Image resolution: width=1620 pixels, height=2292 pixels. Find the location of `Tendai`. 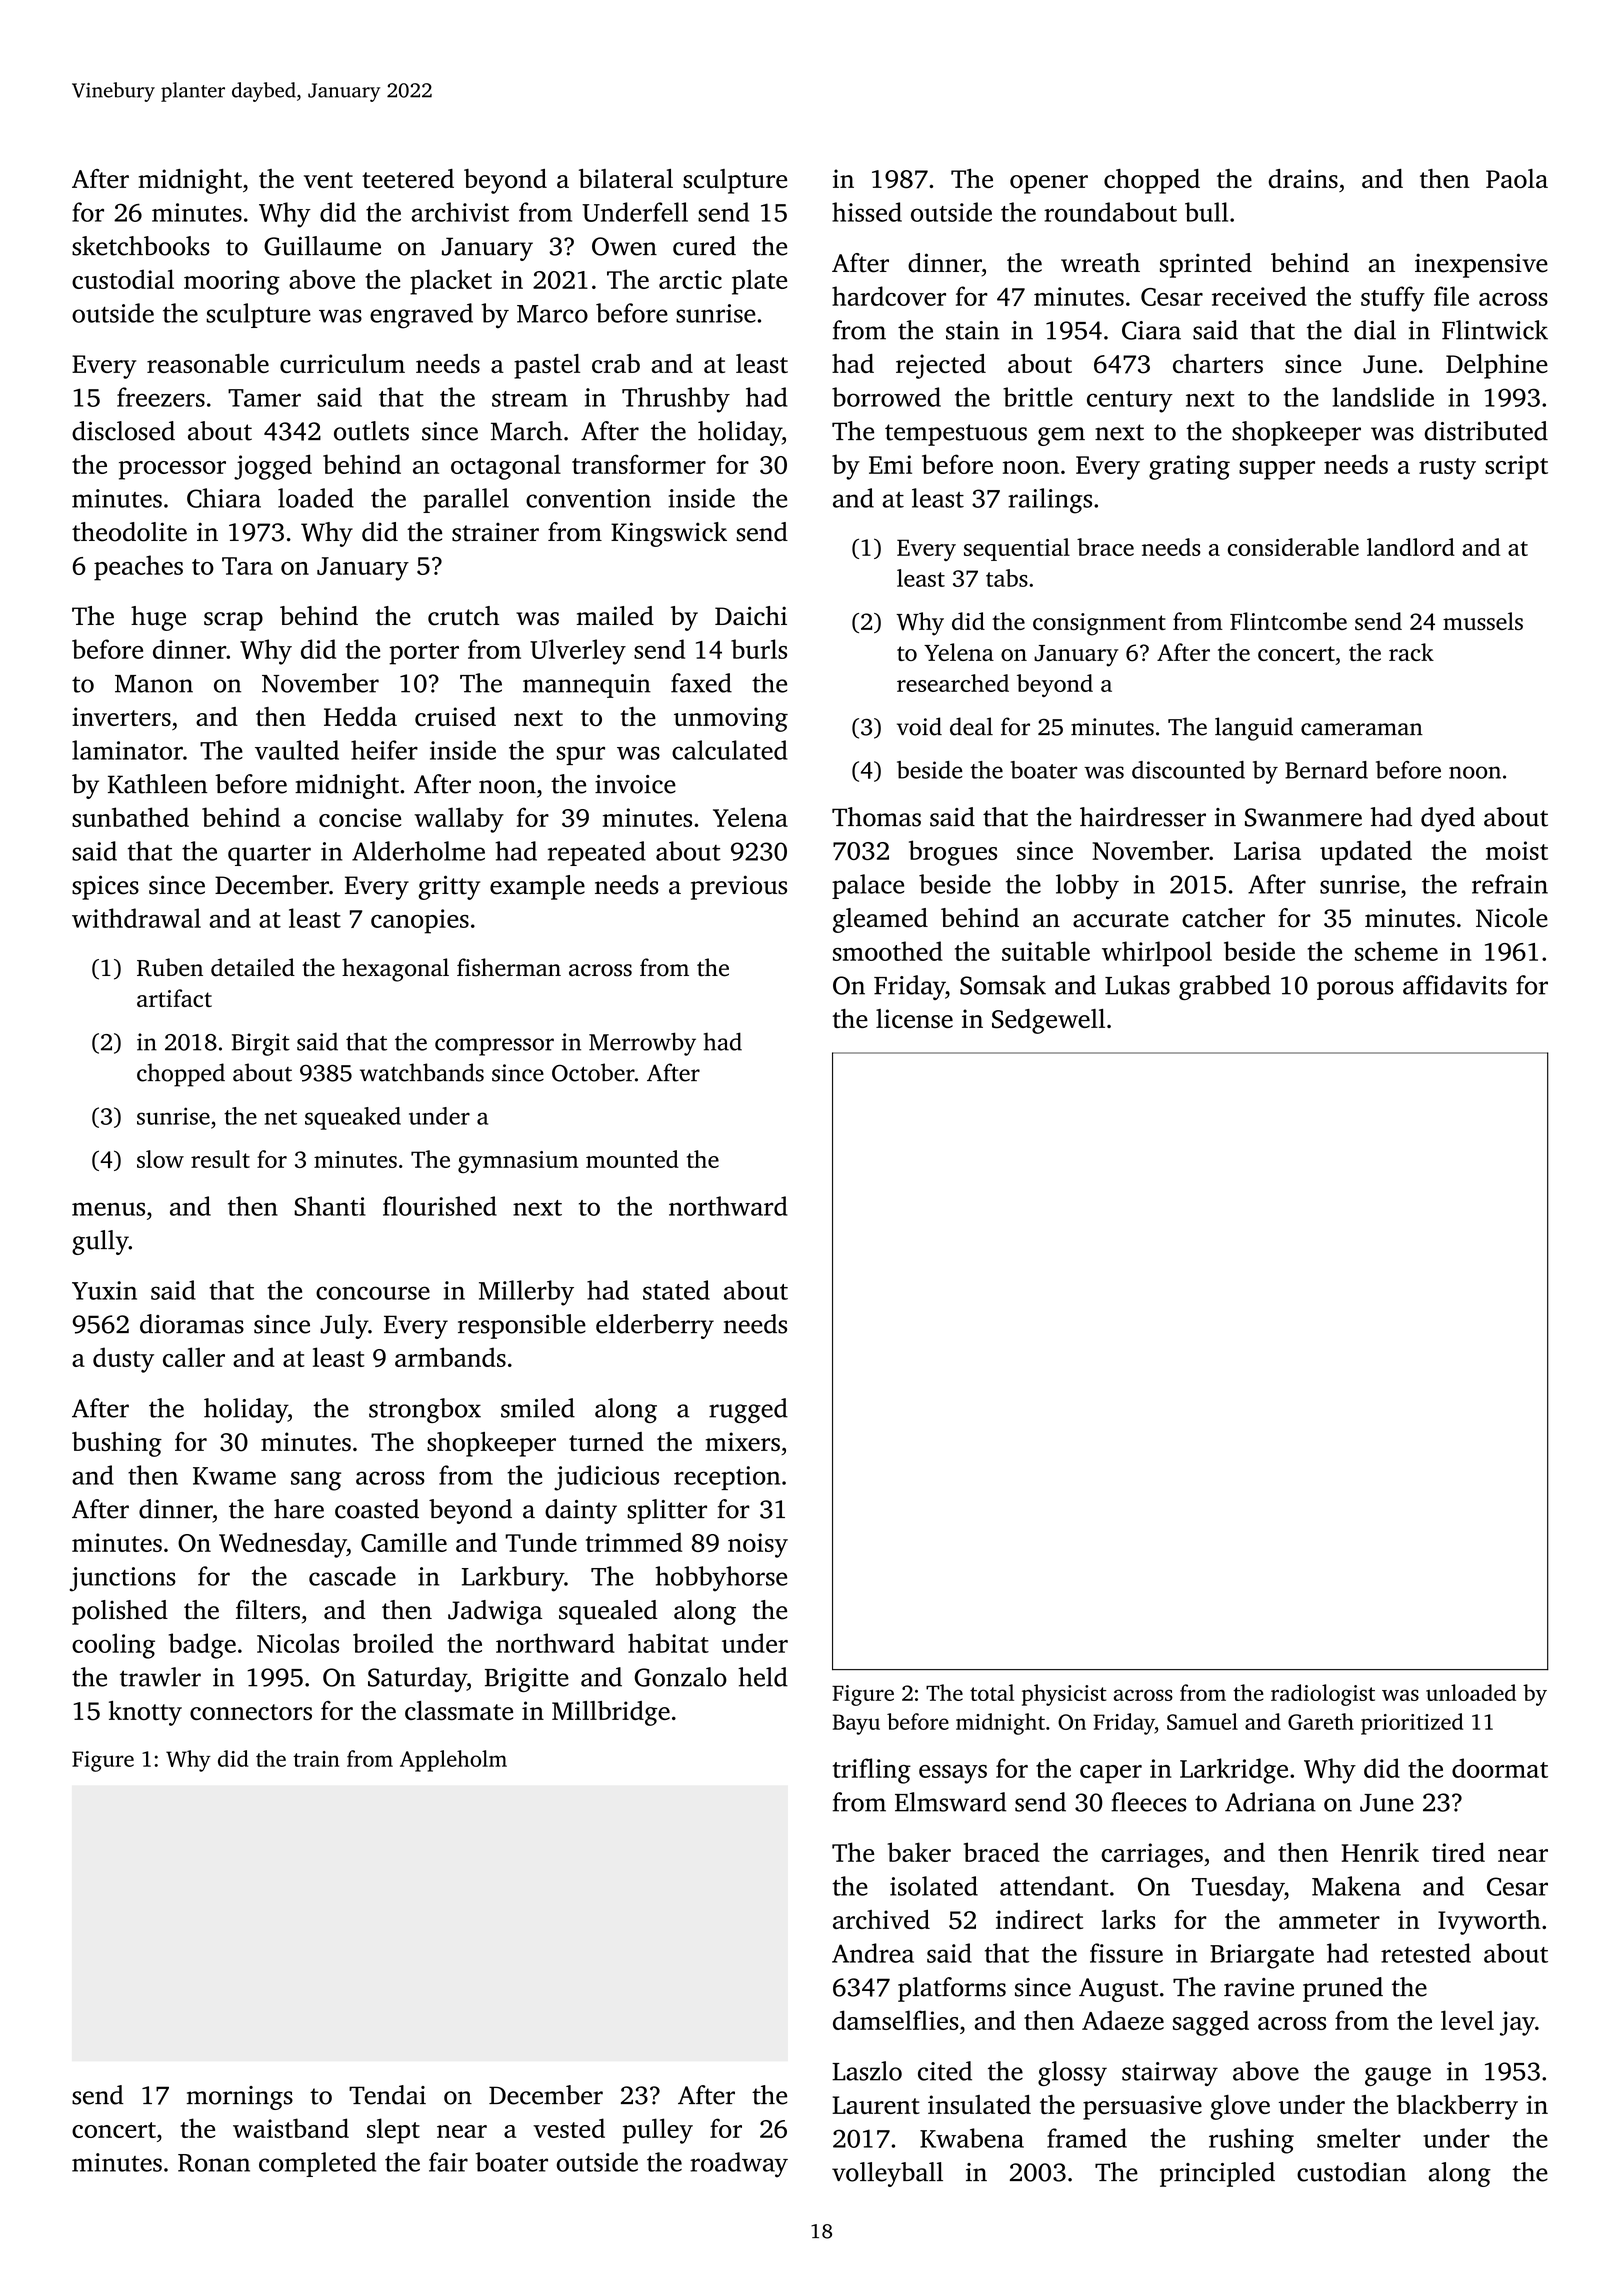

Tendai is located at coordinates (387, 2095).
